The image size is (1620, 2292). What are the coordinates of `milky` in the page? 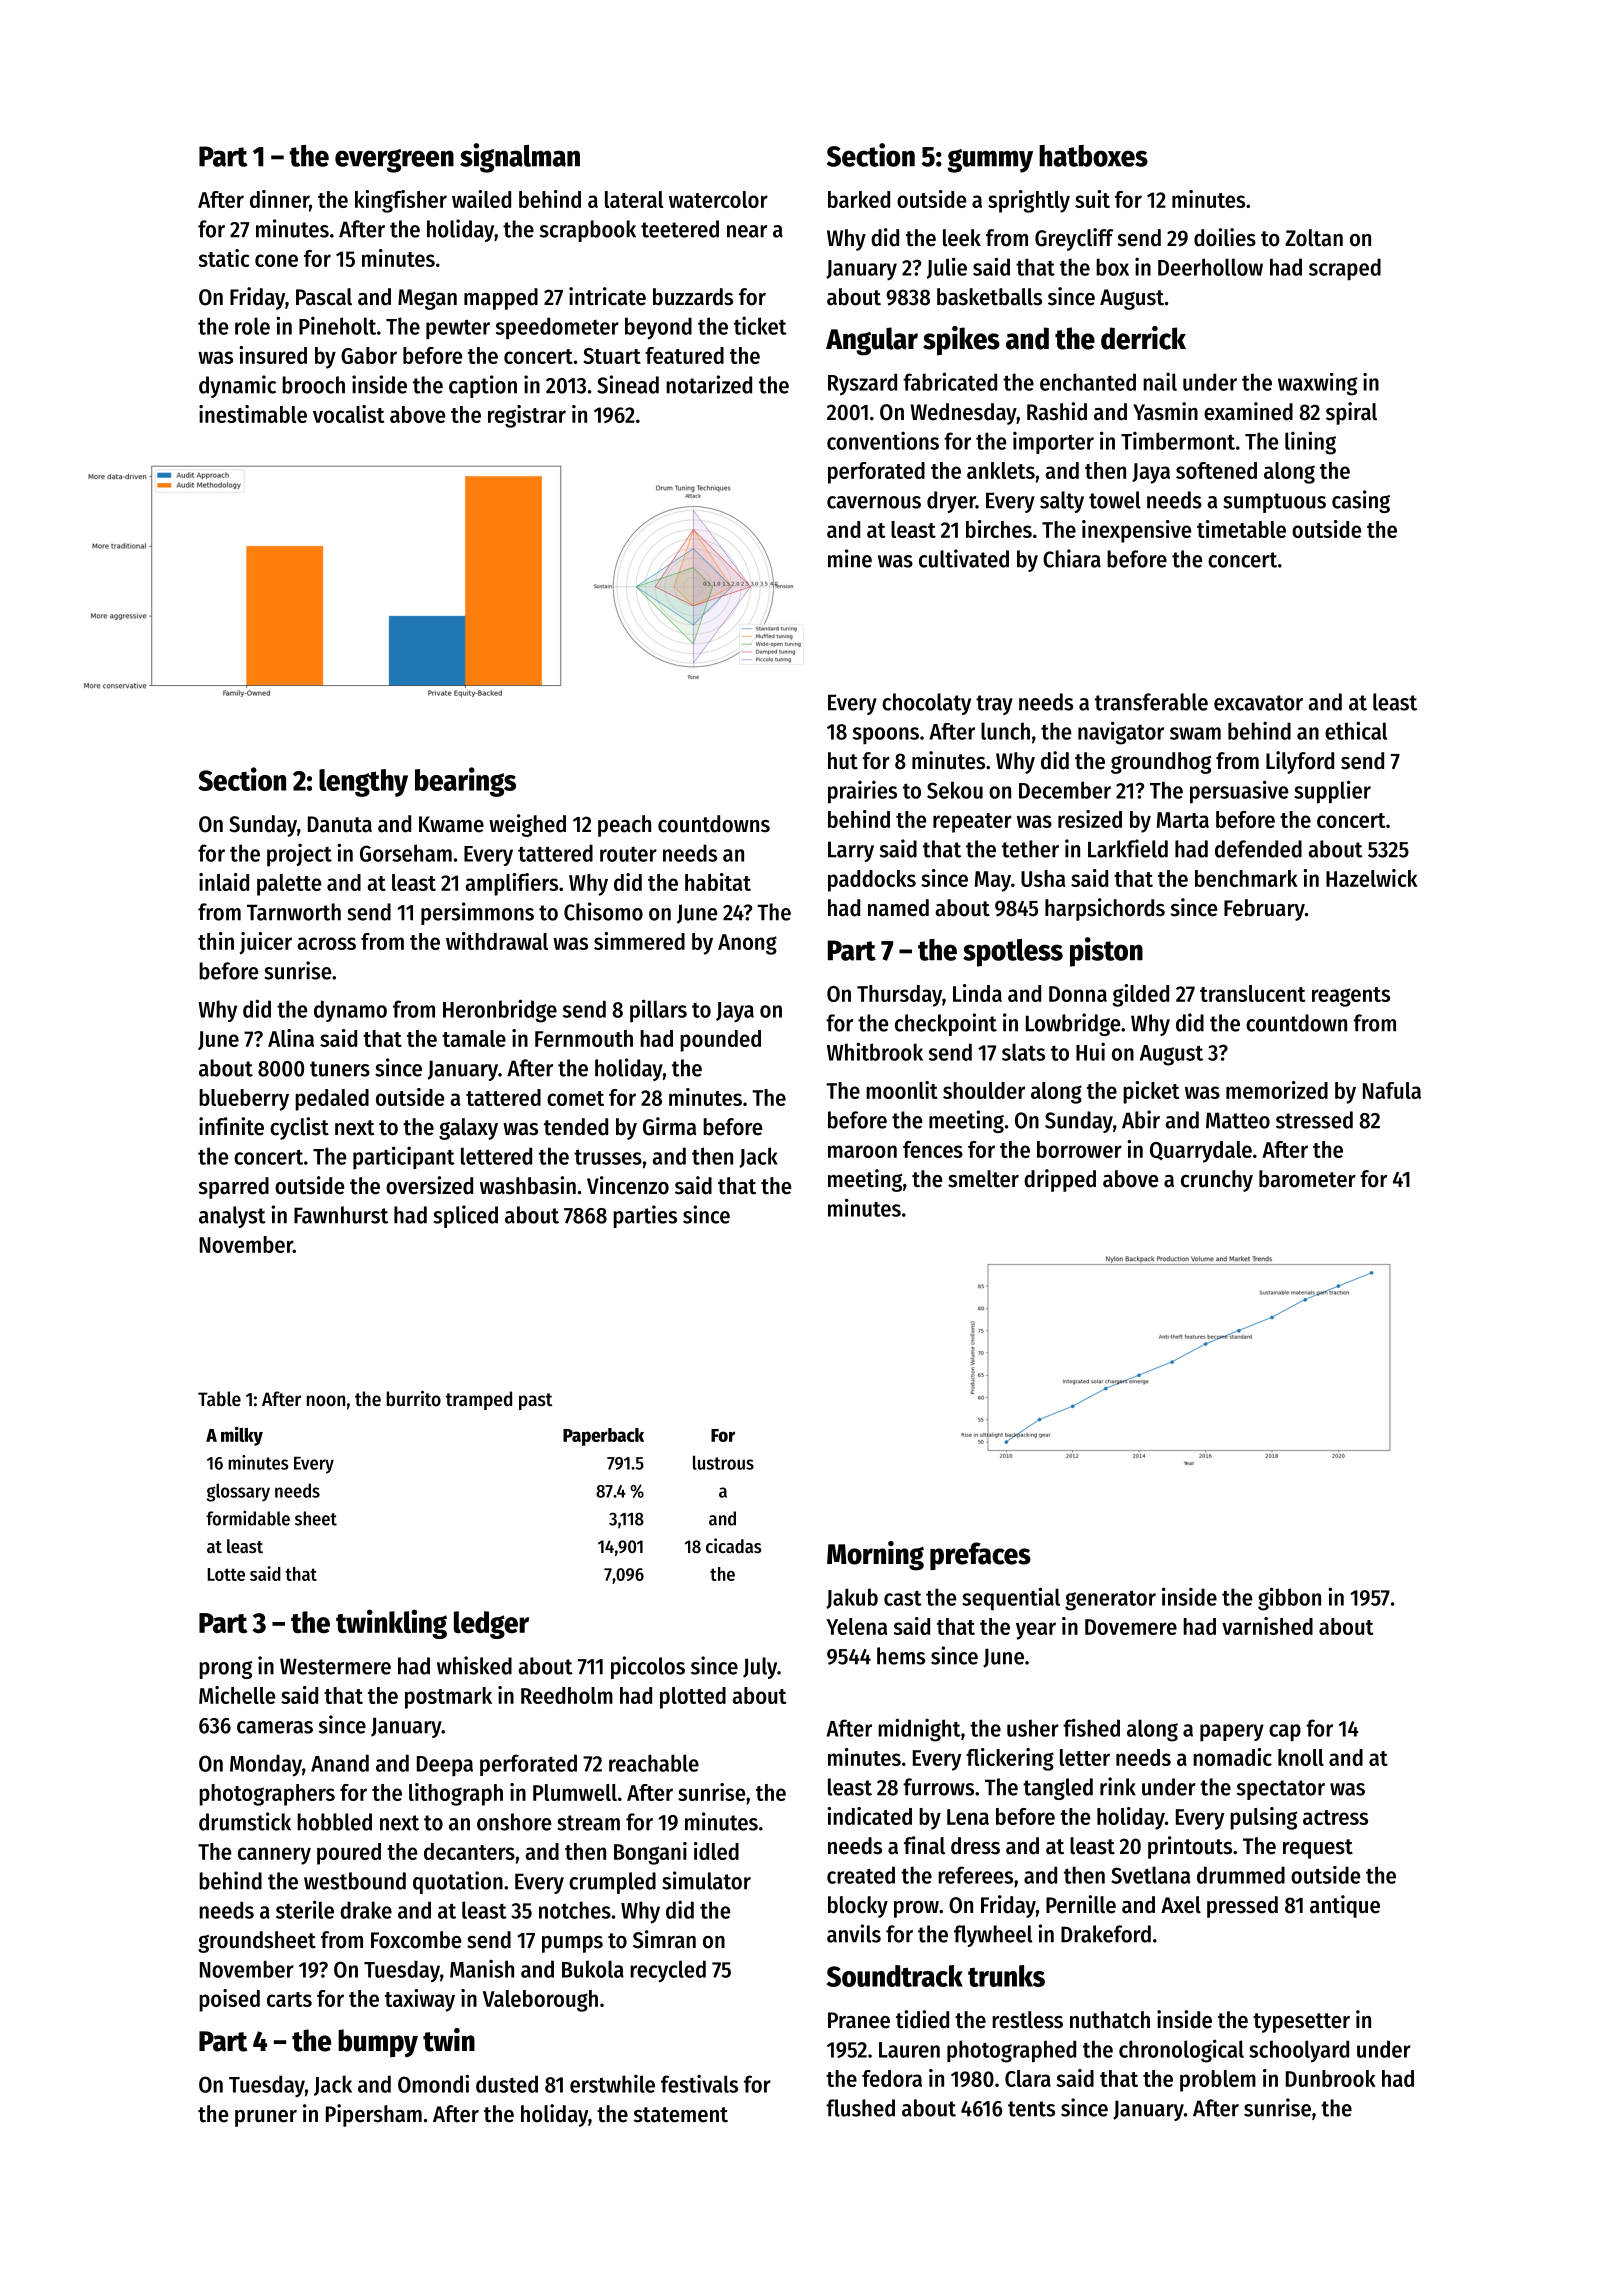 It's located at (242, 1436).
